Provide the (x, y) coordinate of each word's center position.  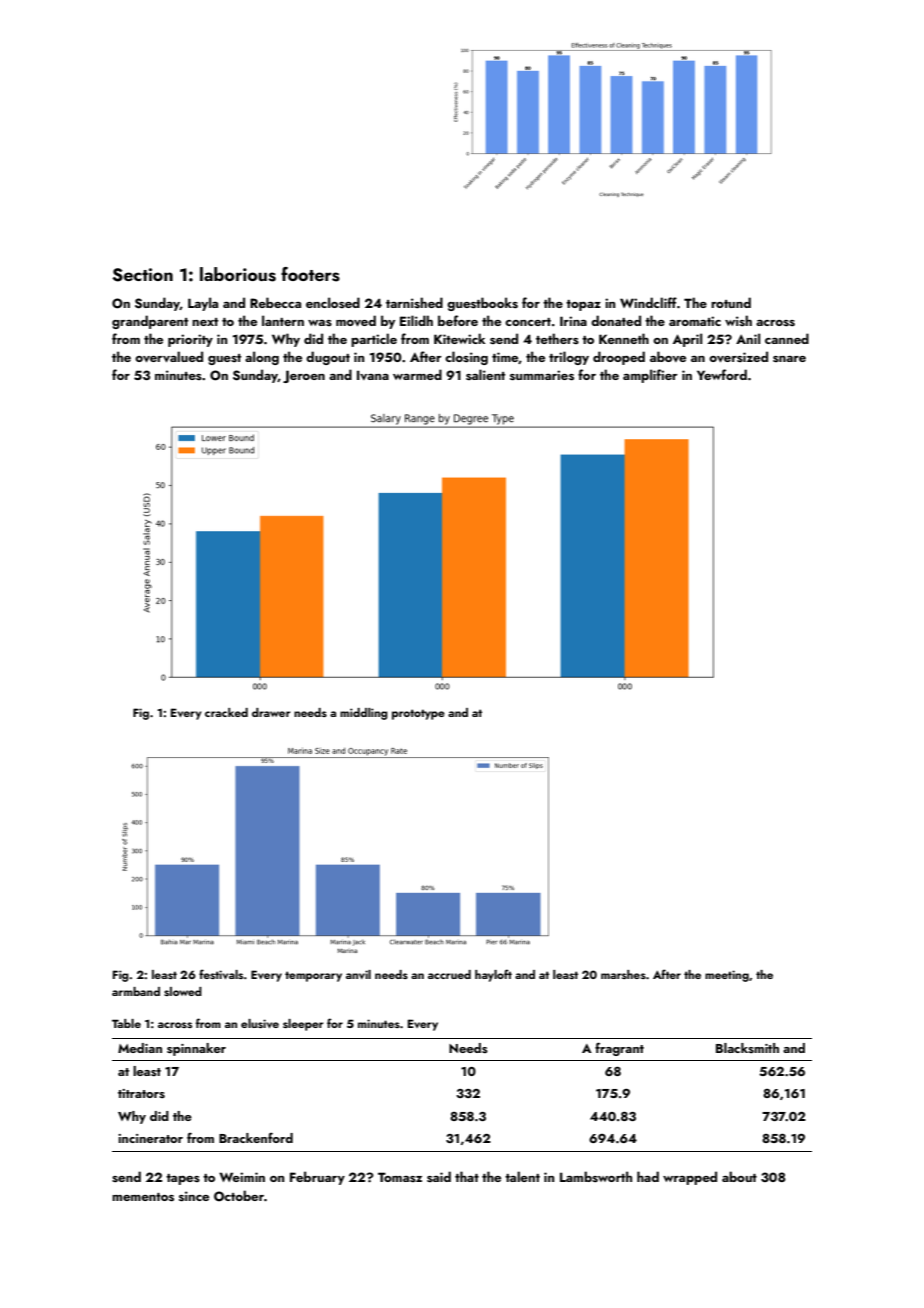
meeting (727, 976)
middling (364, 714)
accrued (449, 974)
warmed (417, 374)
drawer (271, 712)
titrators (141, 1094)
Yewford (722, 374)
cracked (226, 712)
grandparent (150, 322)
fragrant (619, 1049)
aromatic (695, 321)
